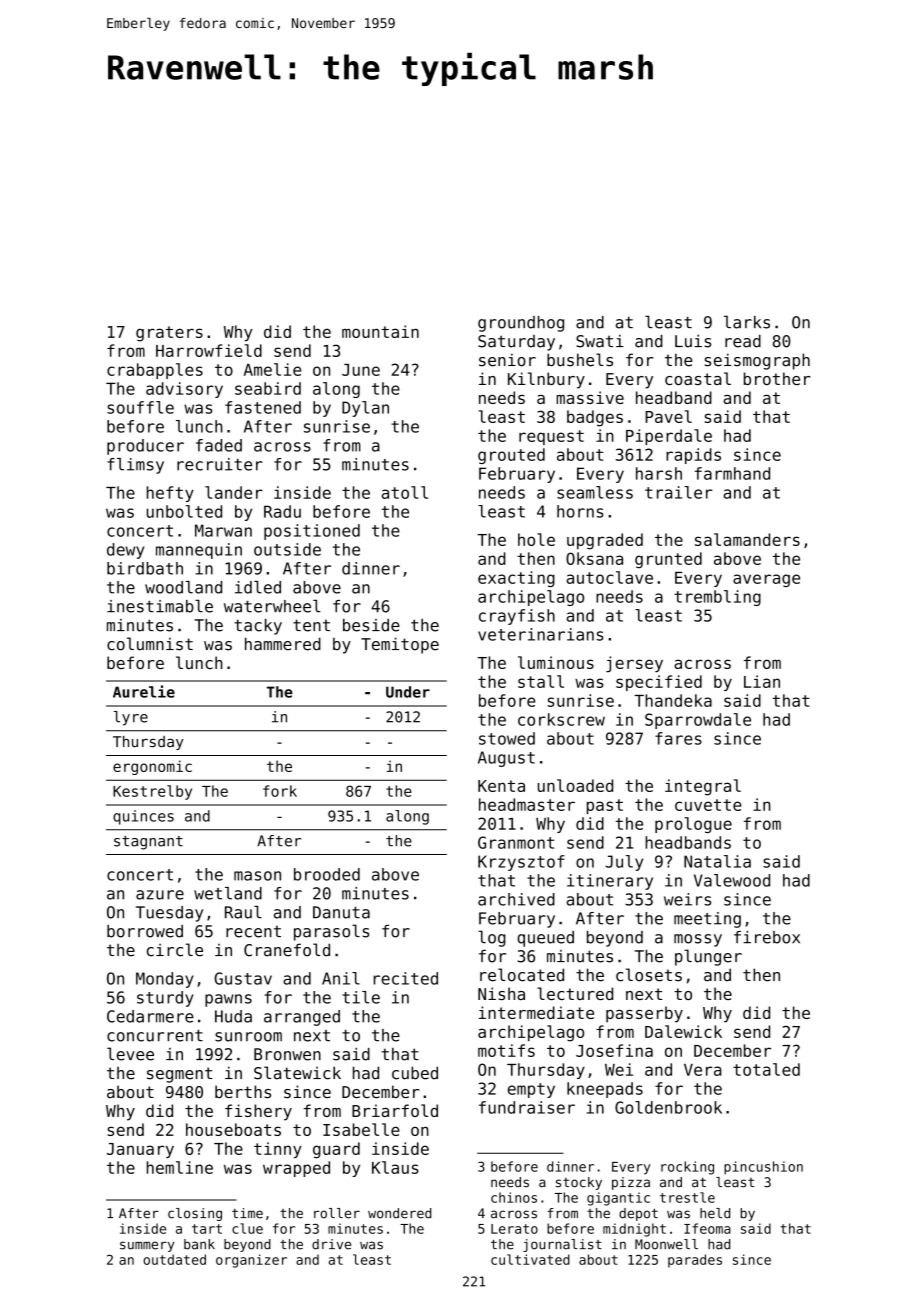 The width and height of the screenshot is (924, 1308). Describe the element at coordinates (695, 1261) in the screenshot. I see `parades` at that location.
